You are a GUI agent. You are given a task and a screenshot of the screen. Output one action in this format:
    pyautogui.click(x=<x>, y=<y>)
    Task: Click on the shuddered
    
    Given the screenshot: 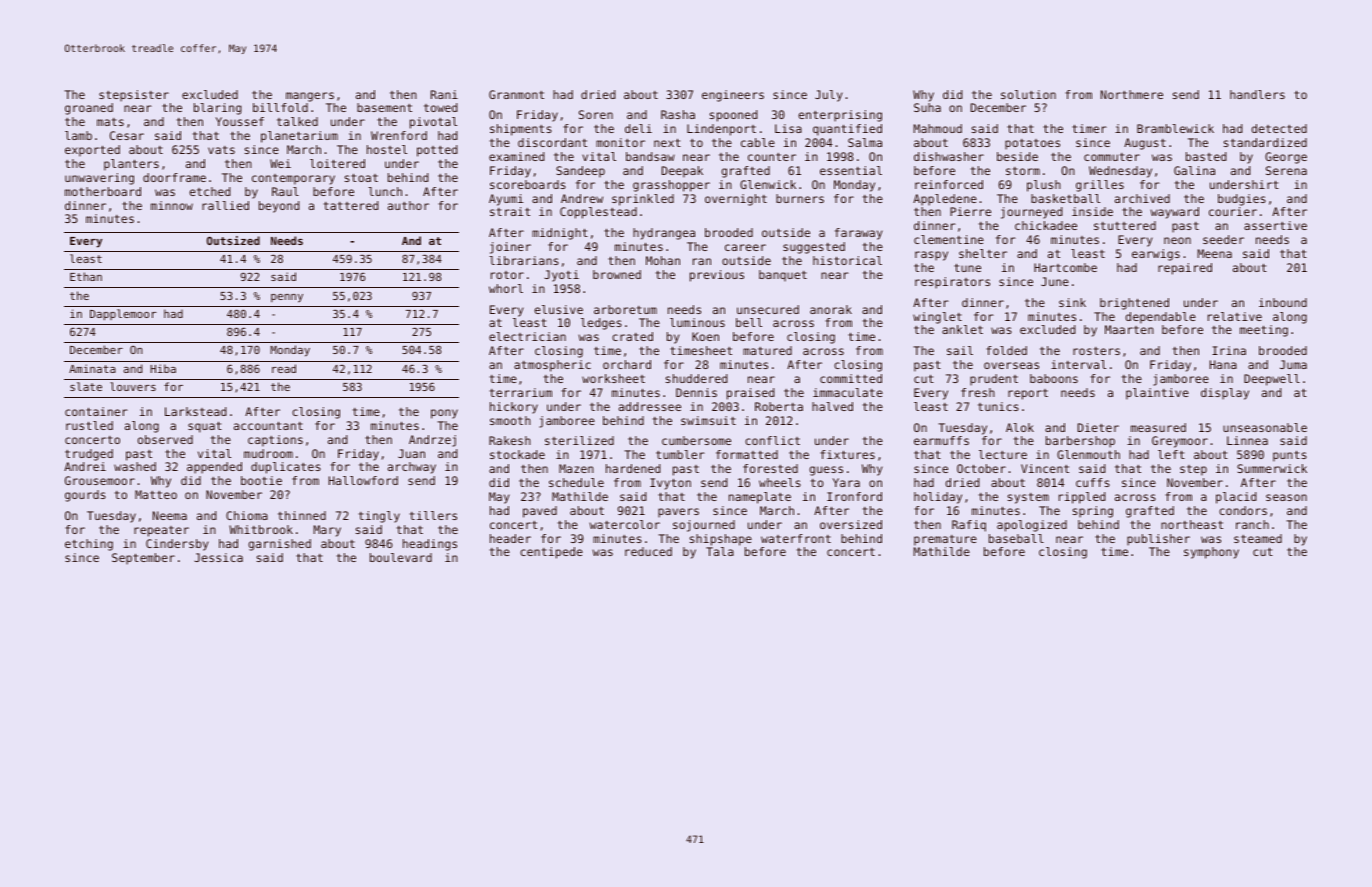 What is the action you would take?
    pyautogui.click(x=696, y=378)
